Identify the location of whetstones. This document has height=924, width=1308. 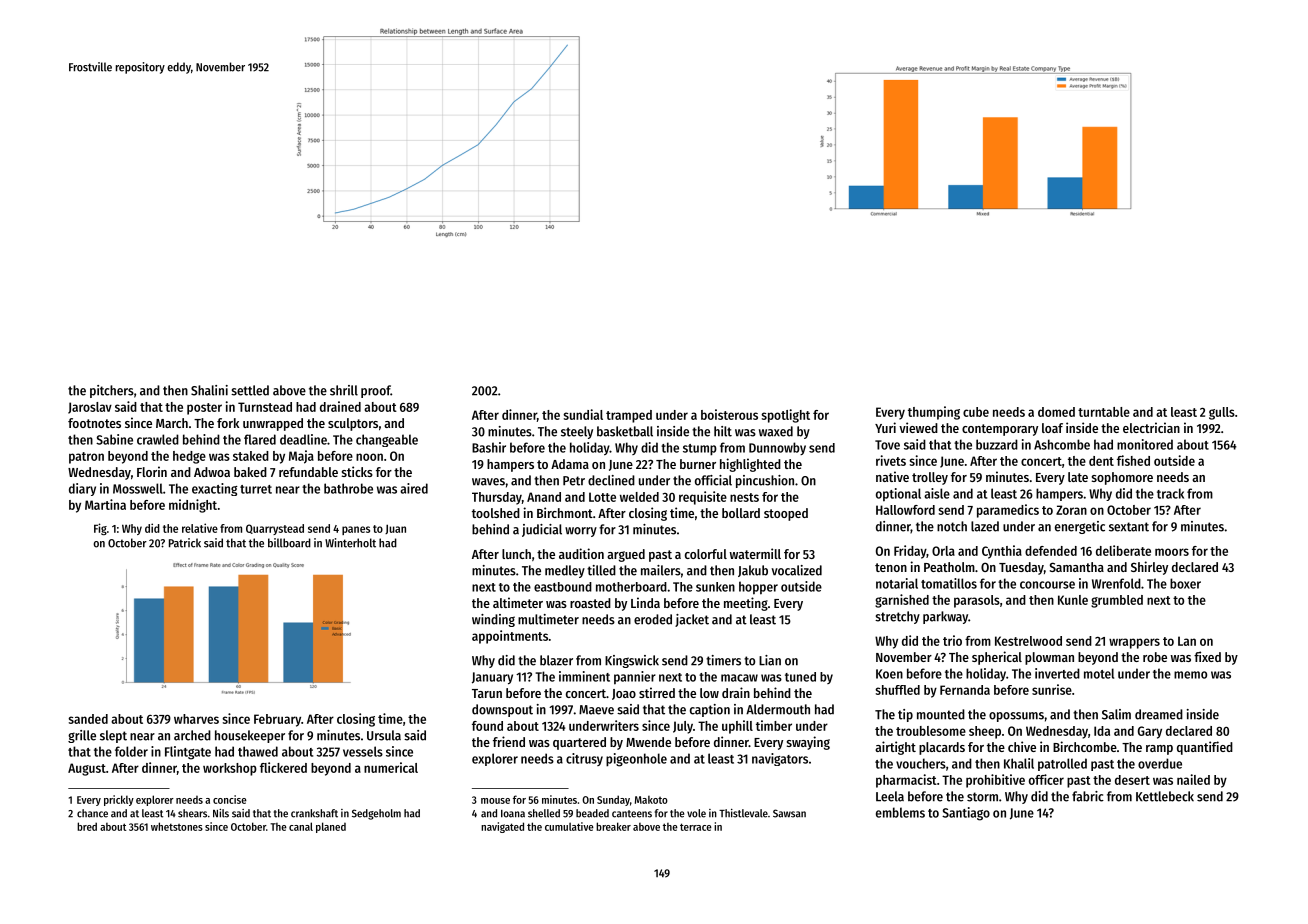
(177, 826).
